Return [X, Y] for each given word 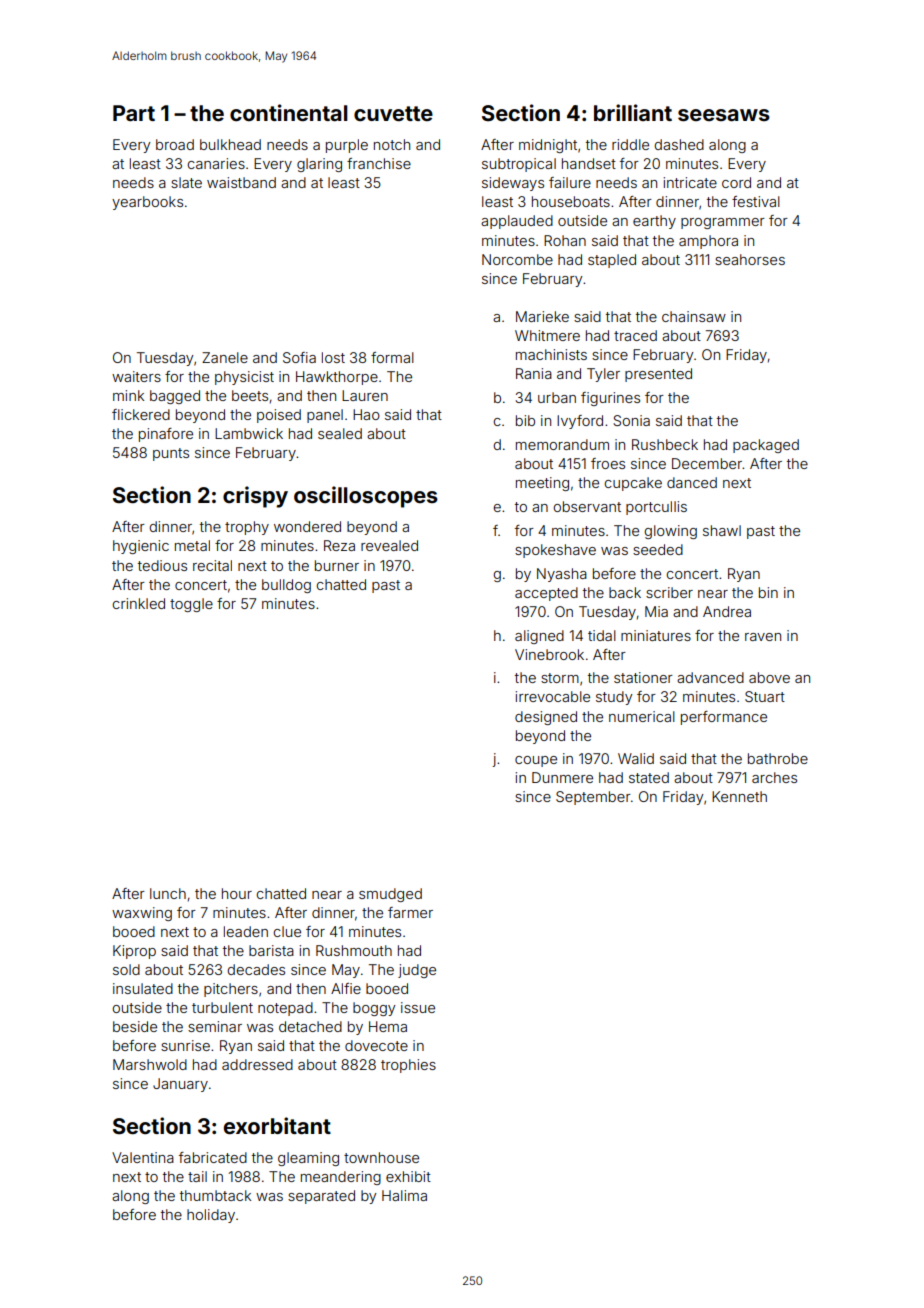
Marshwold [150, 1064]
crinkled [139, 603]
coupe [536, 761]
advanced [710, 677]
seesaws [724, 115]
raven [763, 637]
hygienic [141, 547]
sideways [513, 184]
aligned [539, 637]
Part [134, 113]
